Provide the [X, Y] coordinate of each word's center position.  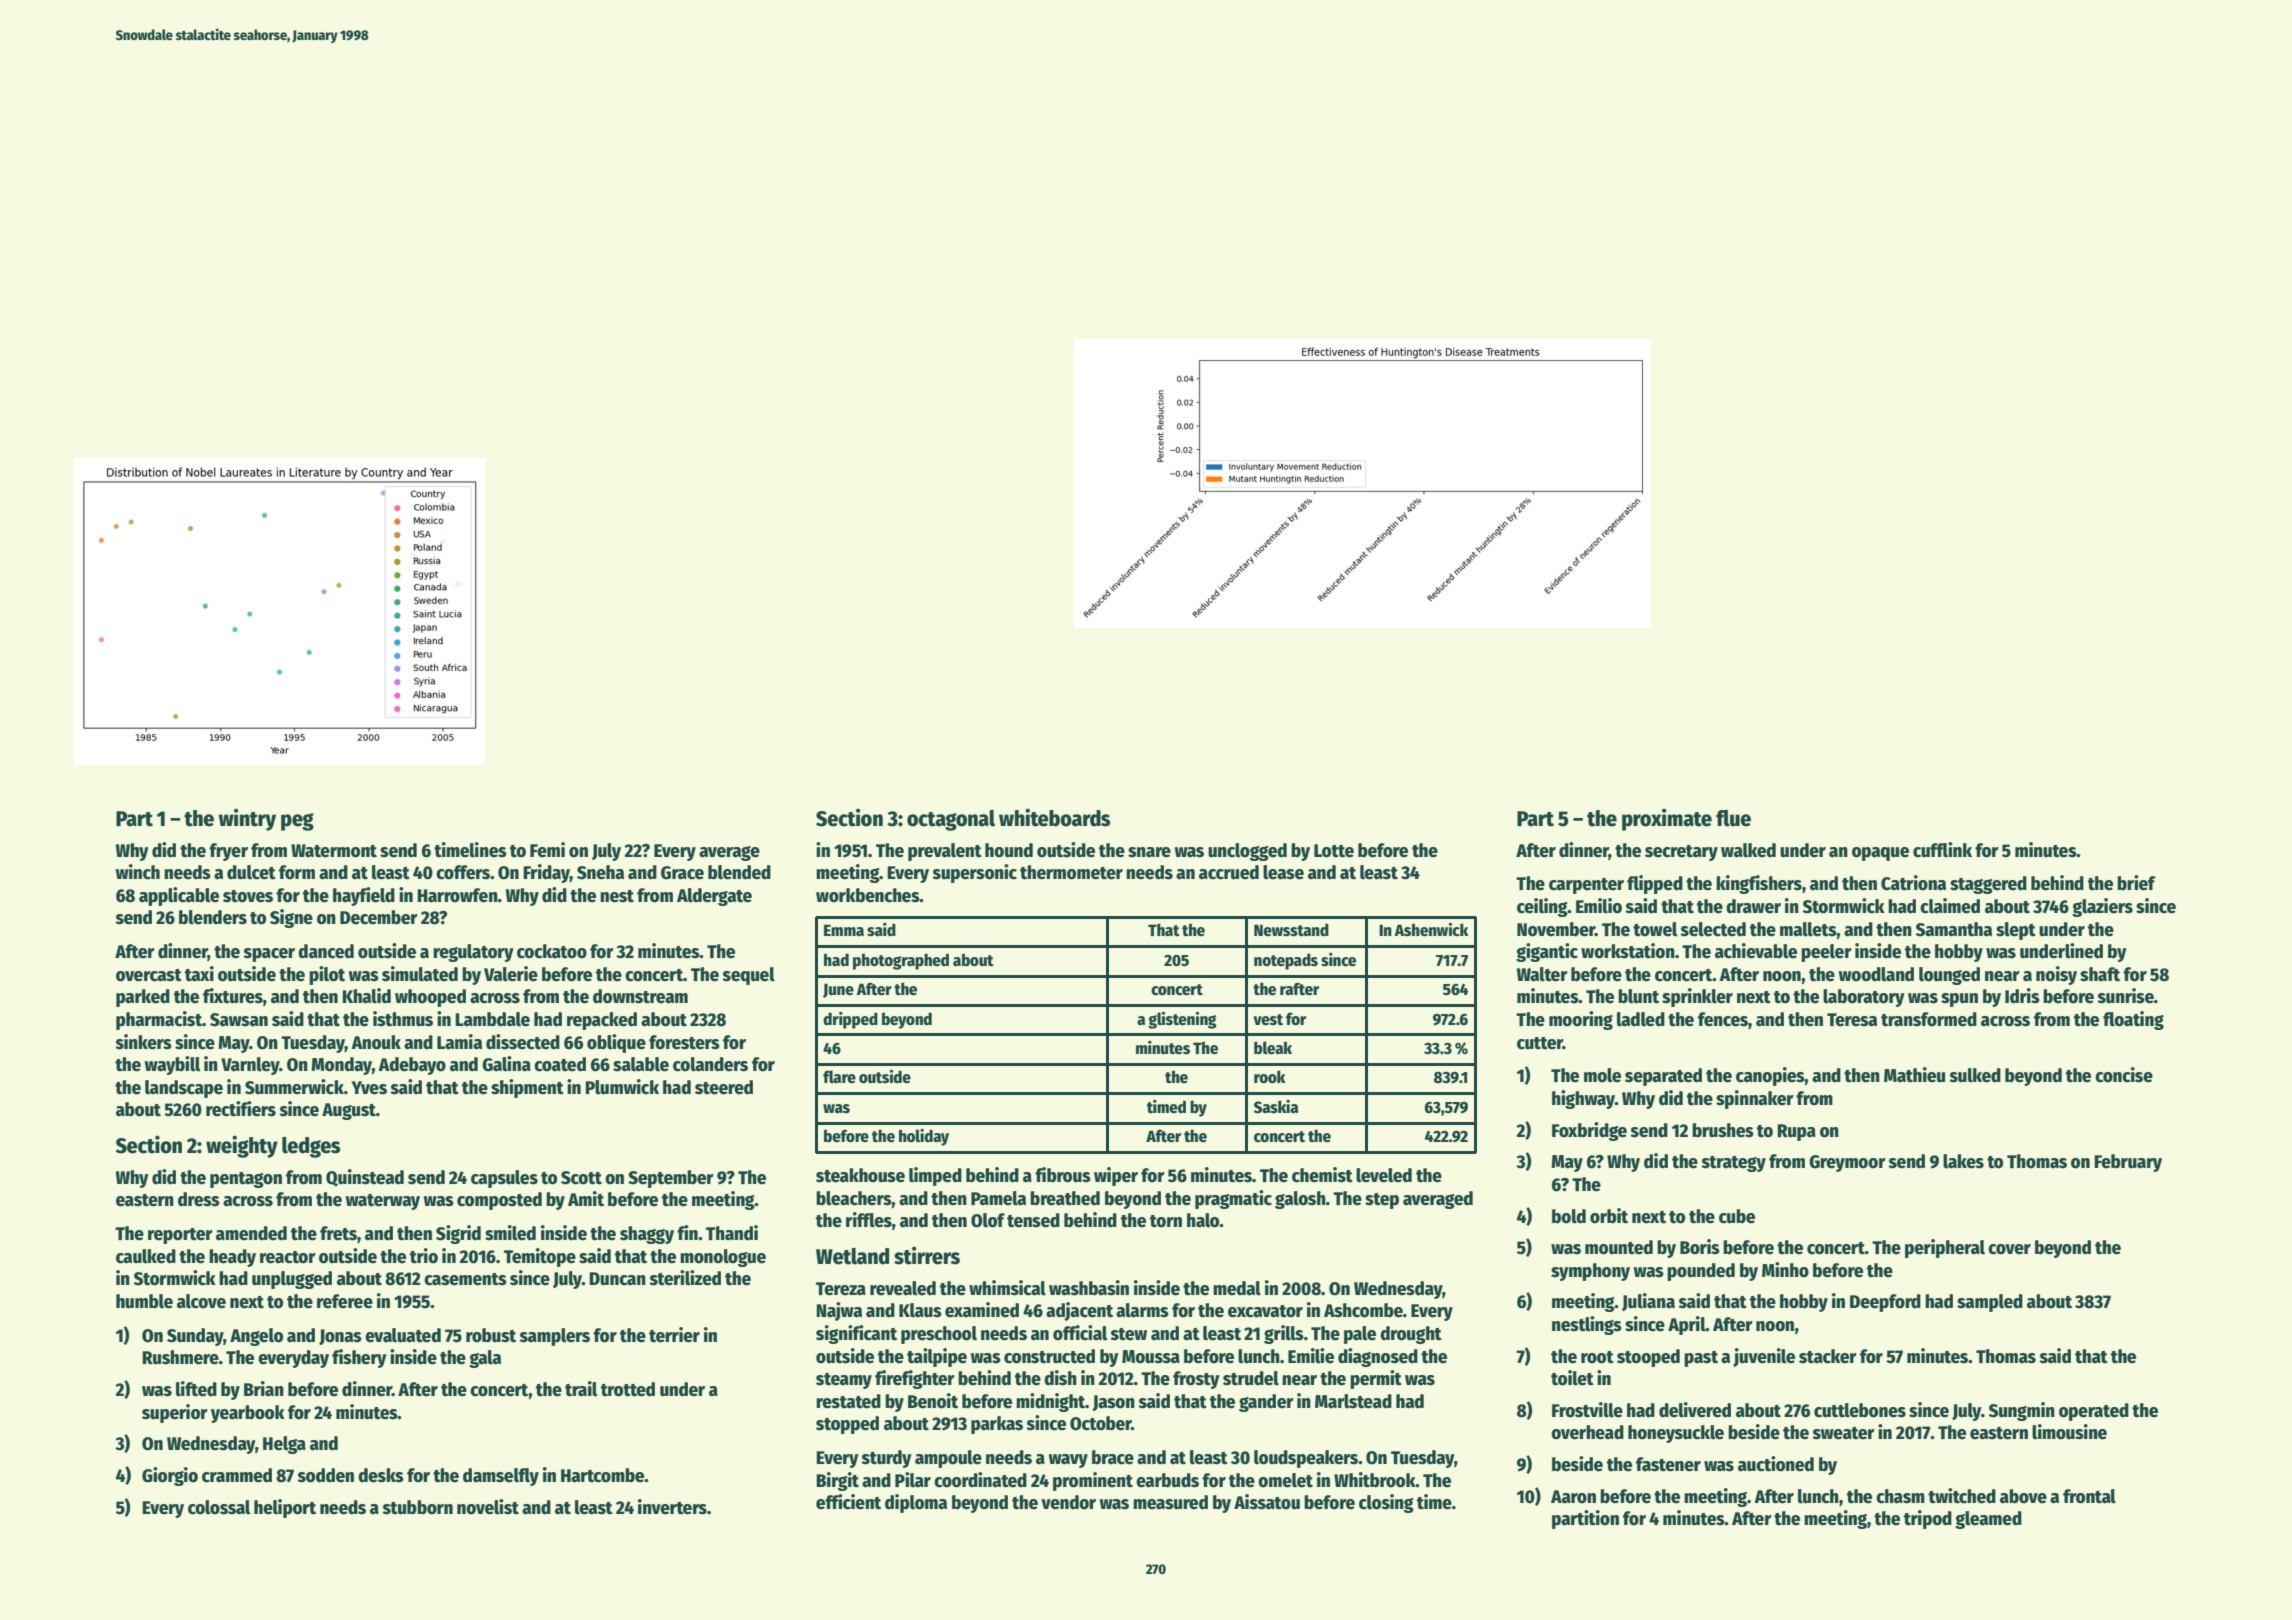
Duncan [617, 1279]
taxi [199, 974]
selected [1713, 929]
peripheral [1945, 1248]
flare [839, 1076]
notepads [1286, 961]
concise [2124, 1075]
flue [1733, 818]
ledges [311, 1147]
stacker [1828, 1356]
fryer [228, 852]
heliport [285, 1508]
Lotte [1334, 851]
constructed [1049, 1356]
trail [581, 1389]
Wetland [852, 1256]
